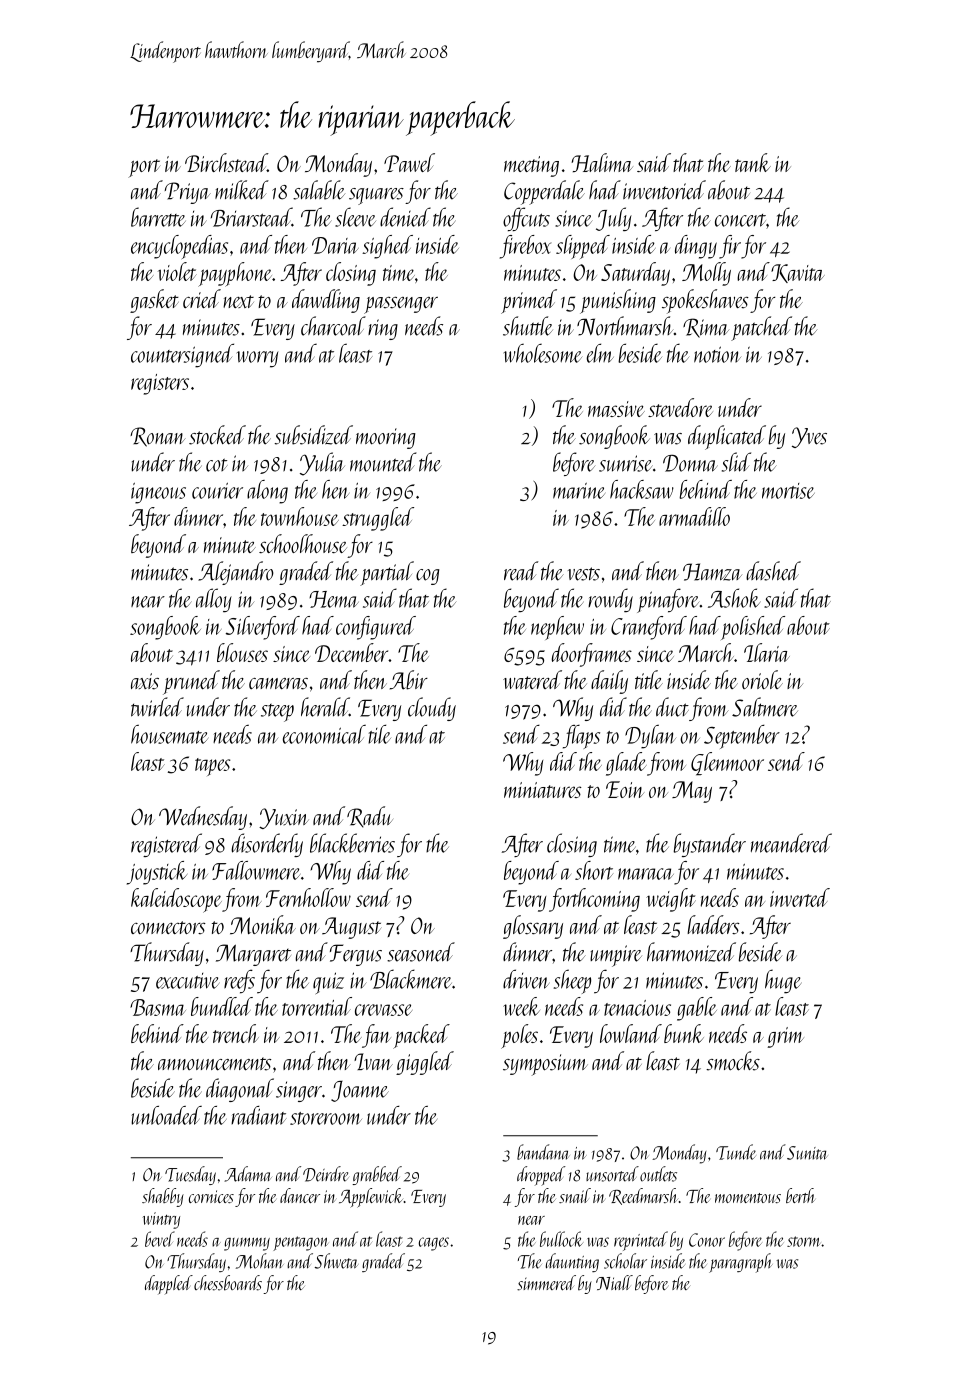  I want to click on executive, so click(188, 981).
